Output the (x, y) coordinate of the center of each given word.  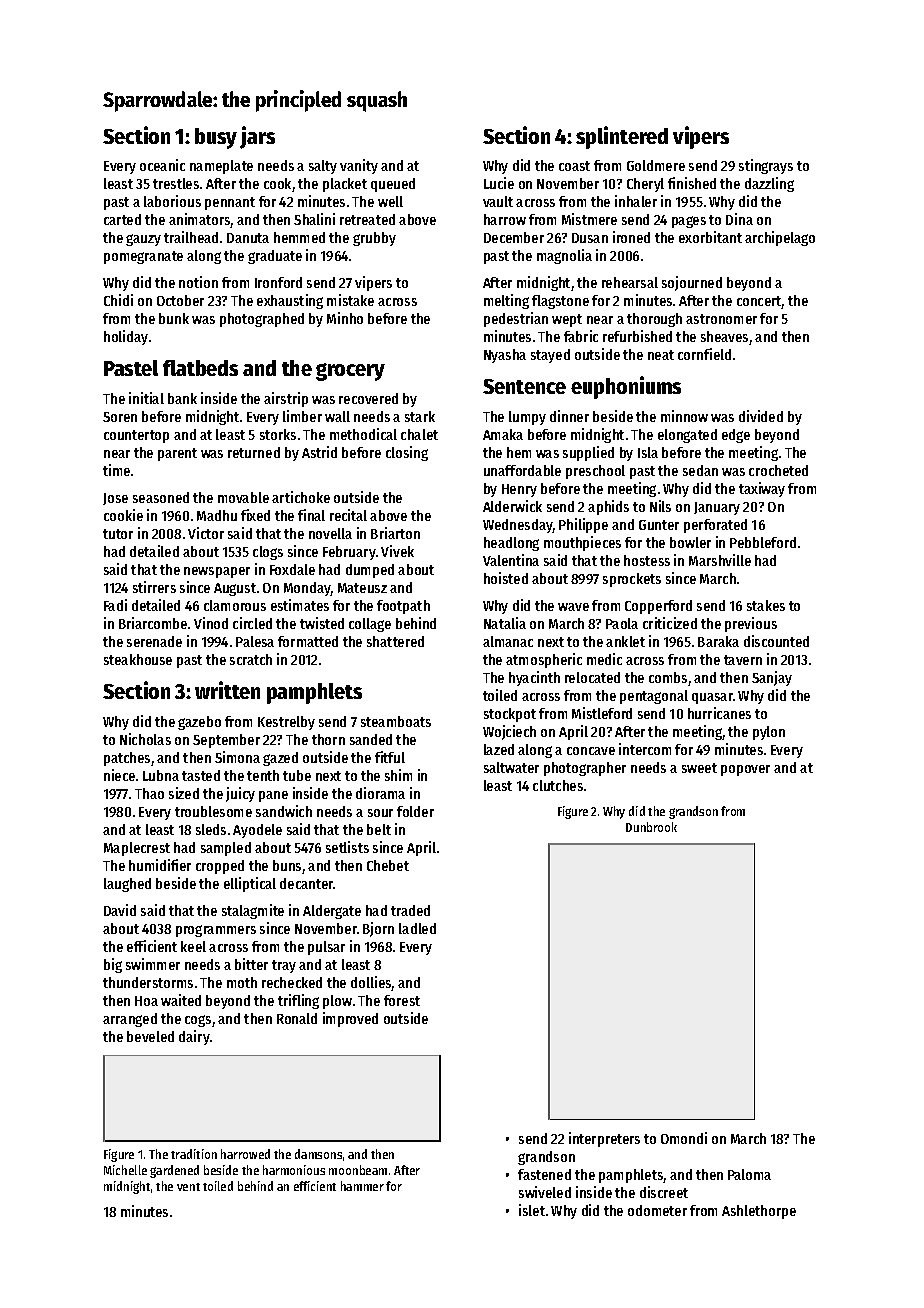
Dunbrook (651, 827)
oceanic (162, 165)
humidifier (160, 865)
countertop (136, 436)
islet (532, 1210)
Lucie (499, 183)
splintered (622, 137)
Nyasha (505, 356)
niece (119, 775)
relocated (592, 677)
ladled (417, 928)
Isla (648, 452)
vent (188, 1187)
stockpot (510, 715)
